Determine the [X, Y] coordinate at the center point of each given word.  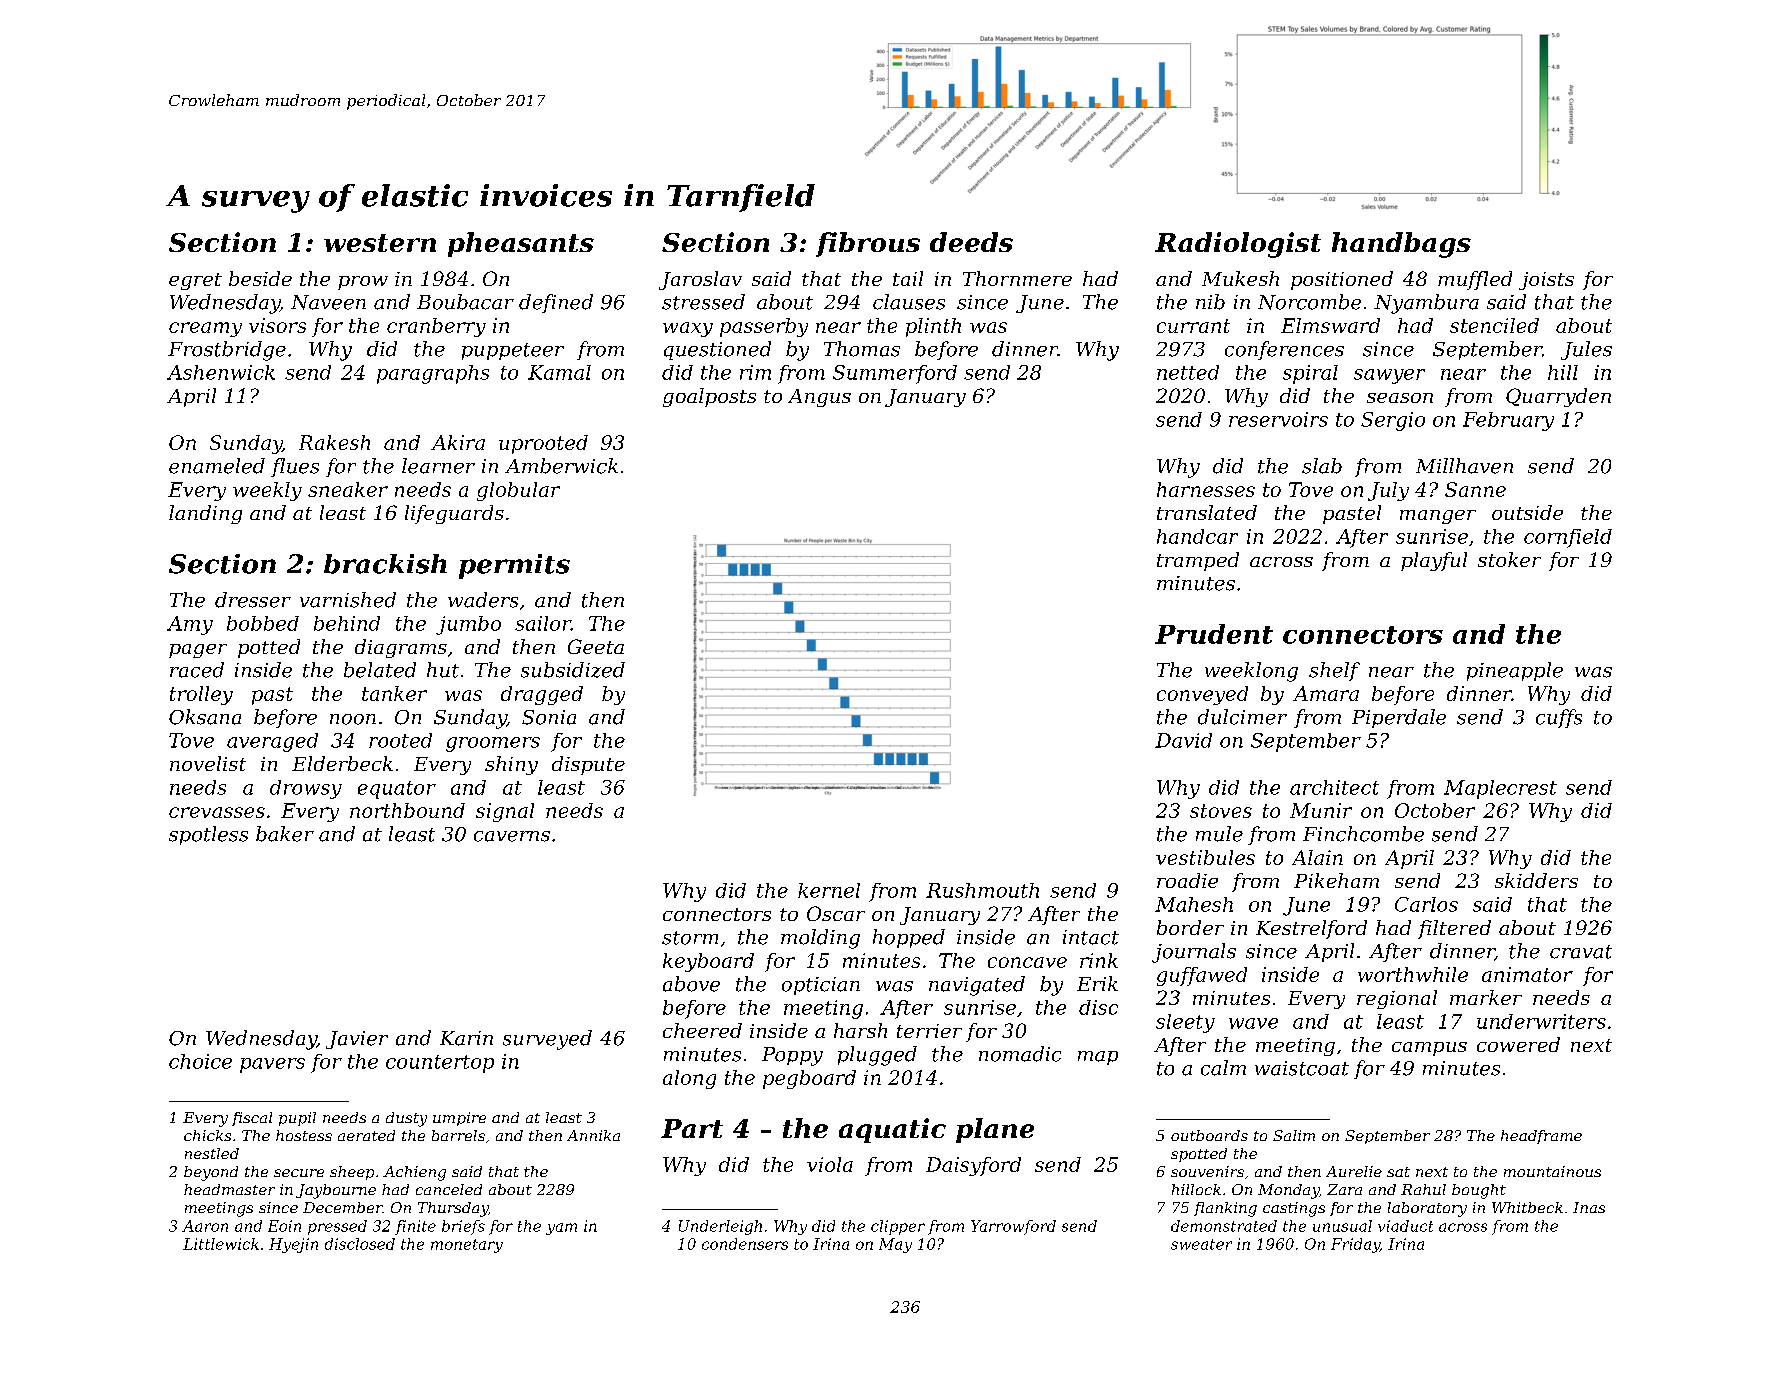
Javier [357, 1040]
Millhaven [1464, 466]
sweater [1201, 1244]
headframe [1541, 1137]
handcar [1197, 536]
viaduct [1405, 1226]
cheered [702, 1030]
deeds [971, 242]
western [380, 243]
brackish [385, 564]
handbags [1401, 245]
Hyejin [293, 1245]
